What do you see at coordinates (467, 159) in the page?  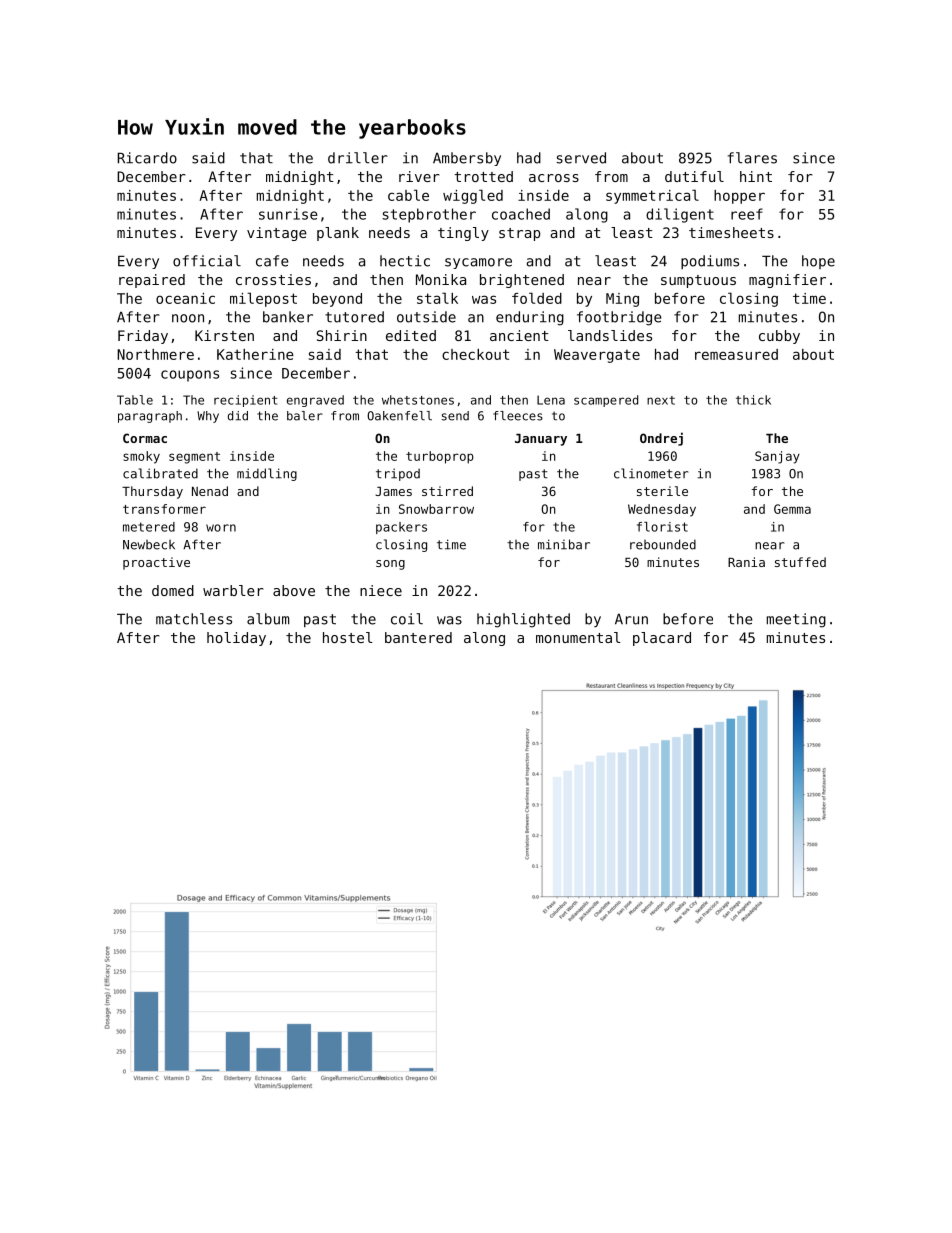 I see `Ambersby` at bounding box center [467, 159].
